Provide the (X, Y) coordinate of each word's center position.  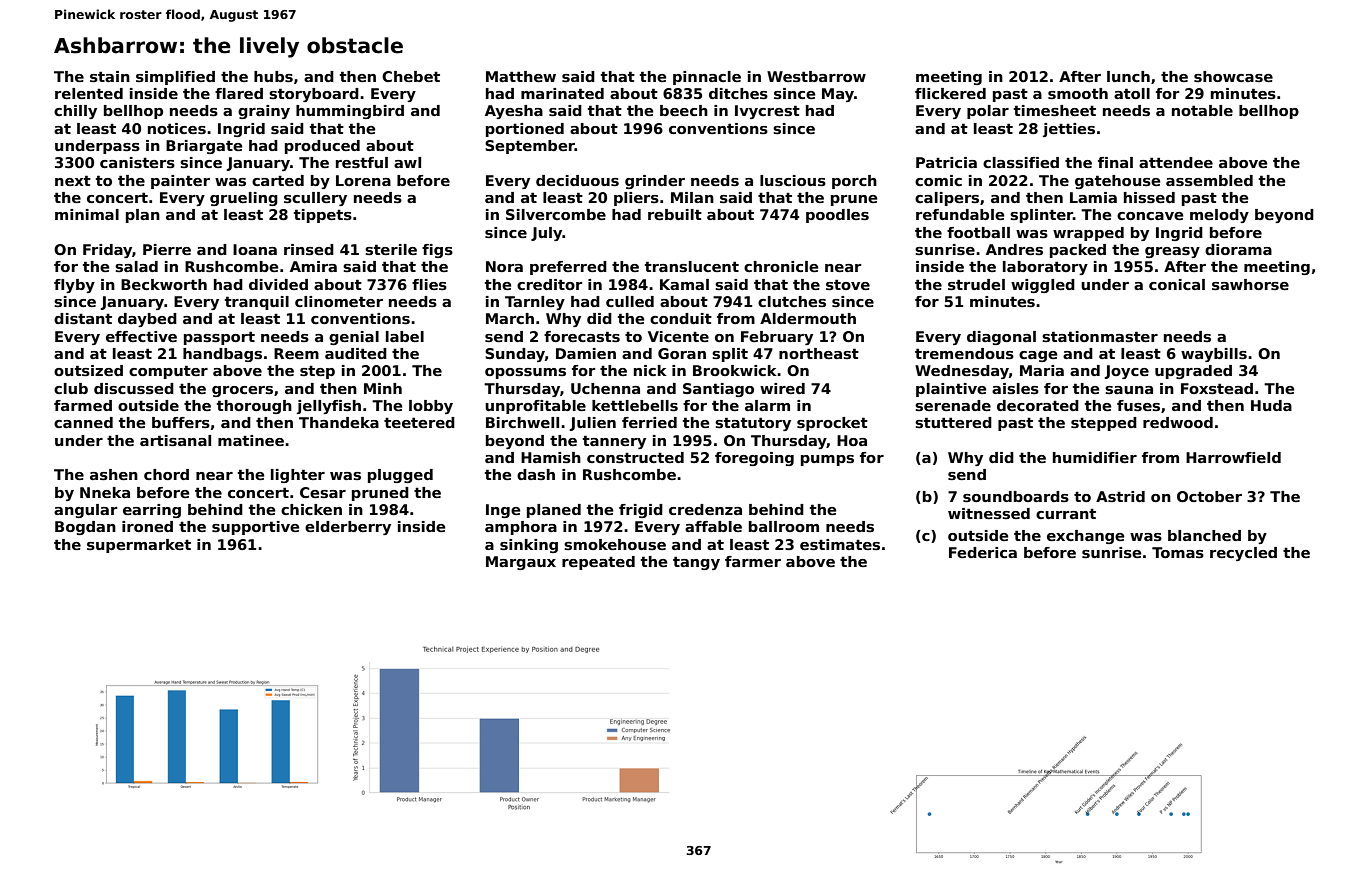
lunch (1128, 76)
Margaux (521, 563)
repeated (598, 563)
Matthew (521, 76)
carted (278, 180)
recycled (1243, 554)
